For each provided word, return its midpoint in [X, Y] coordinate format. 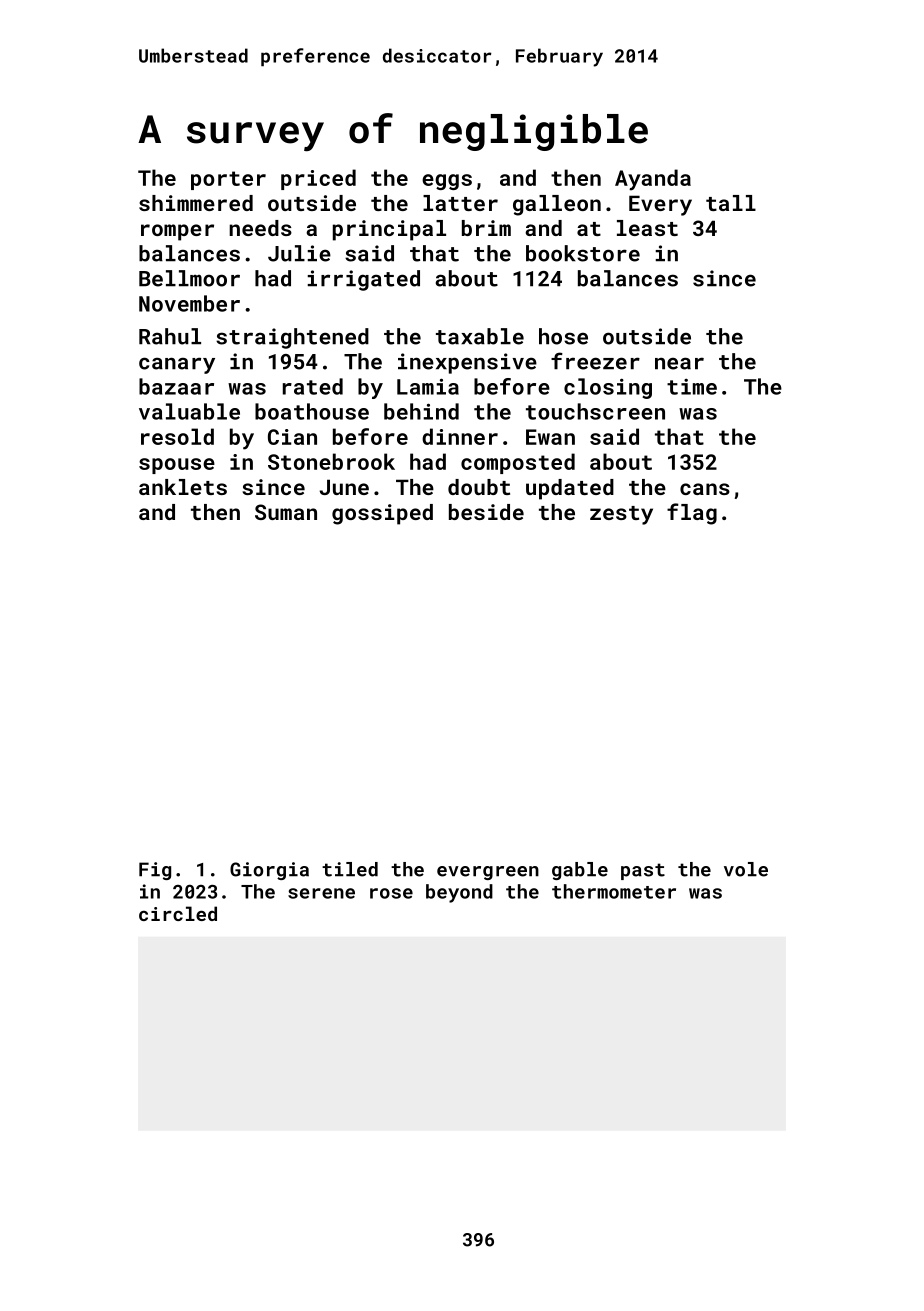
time [692, 387]
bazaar [176, 386]
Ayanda [653, 180]
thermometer [614, 891]
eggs [447, 182]
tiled [350, 869]
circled [178, 913]
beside [486, 512]
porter [228, 180]
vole [746, 869]
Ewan [550, 437]
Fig [155, 871]
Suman [286, 512]
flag [692, 514]
